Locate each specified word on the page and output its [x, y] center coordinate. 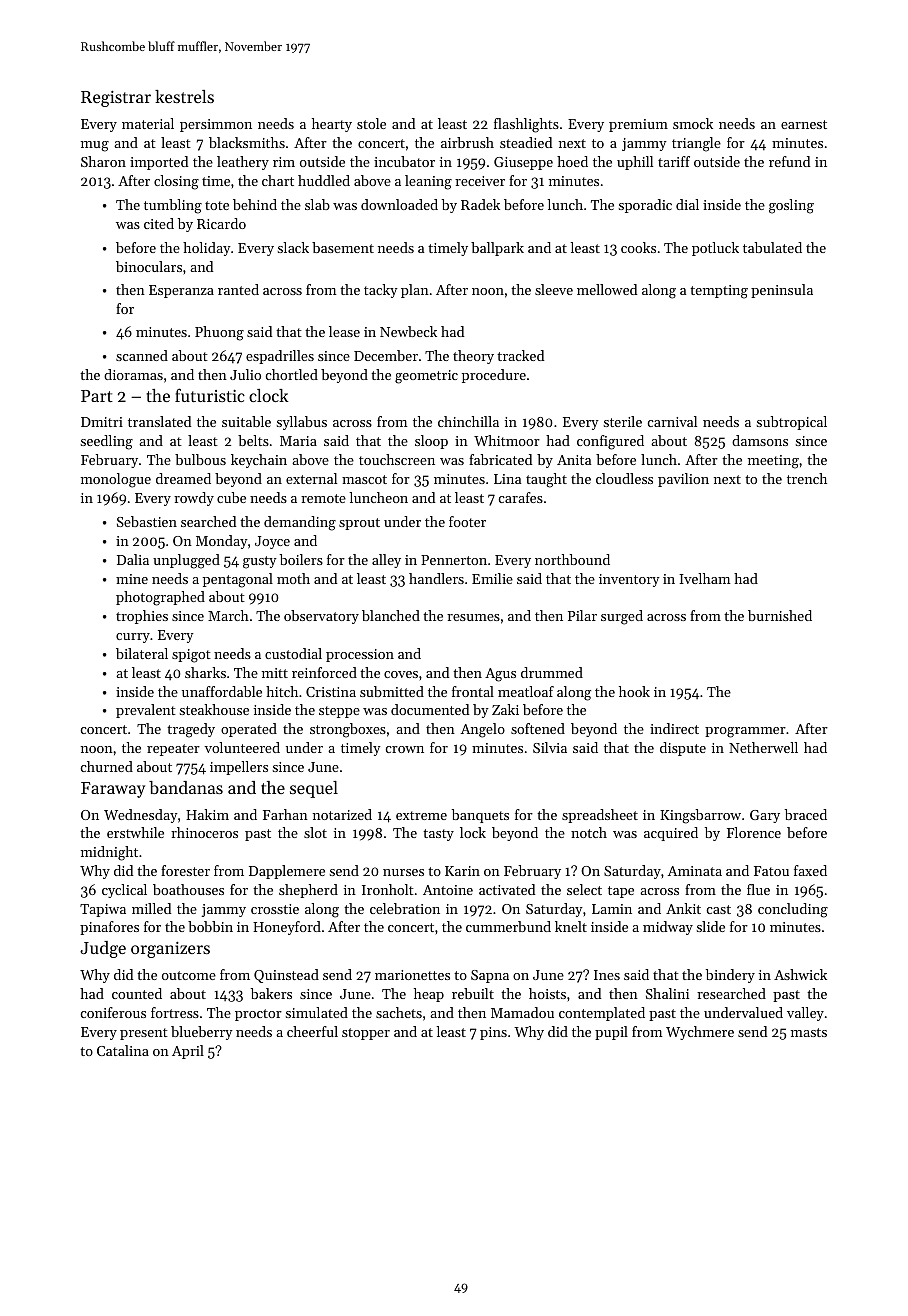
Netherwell [763, 747]
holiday [207, 249]
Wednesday [141, 816]
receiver [480, 181]
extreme [421, 815]
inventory [629, 580]
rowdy [194, 499]
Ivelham [704, 578]
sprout [359, 524]
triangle [696, 144]
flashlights [526, 125]
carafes [521, 497]
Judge [103, 949]
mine [132, 579]
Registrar [116, 99]
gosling [791, 206]
